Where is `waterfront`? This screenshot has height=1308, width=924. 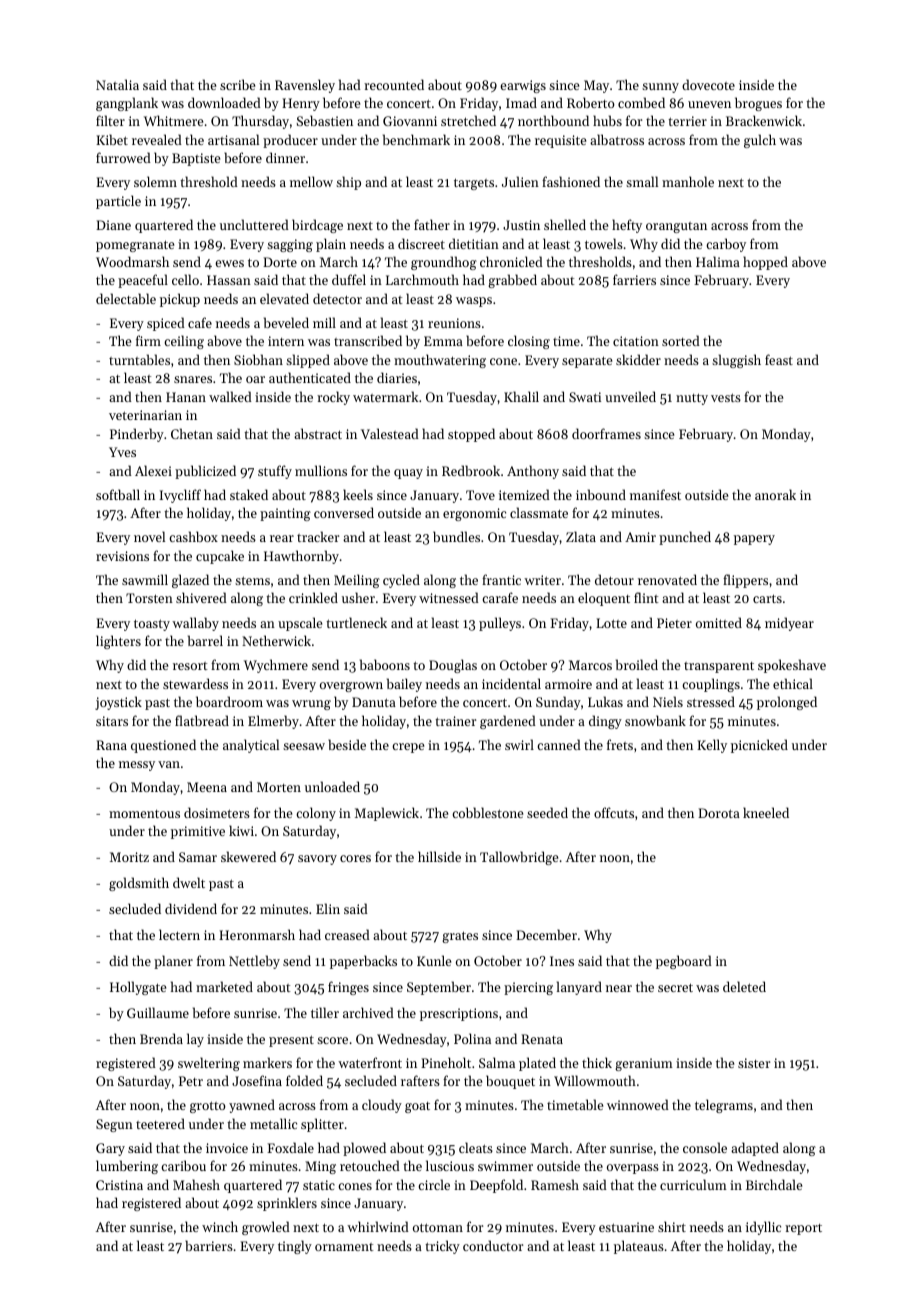 waterfront is located at coordinates (370, 1062).
